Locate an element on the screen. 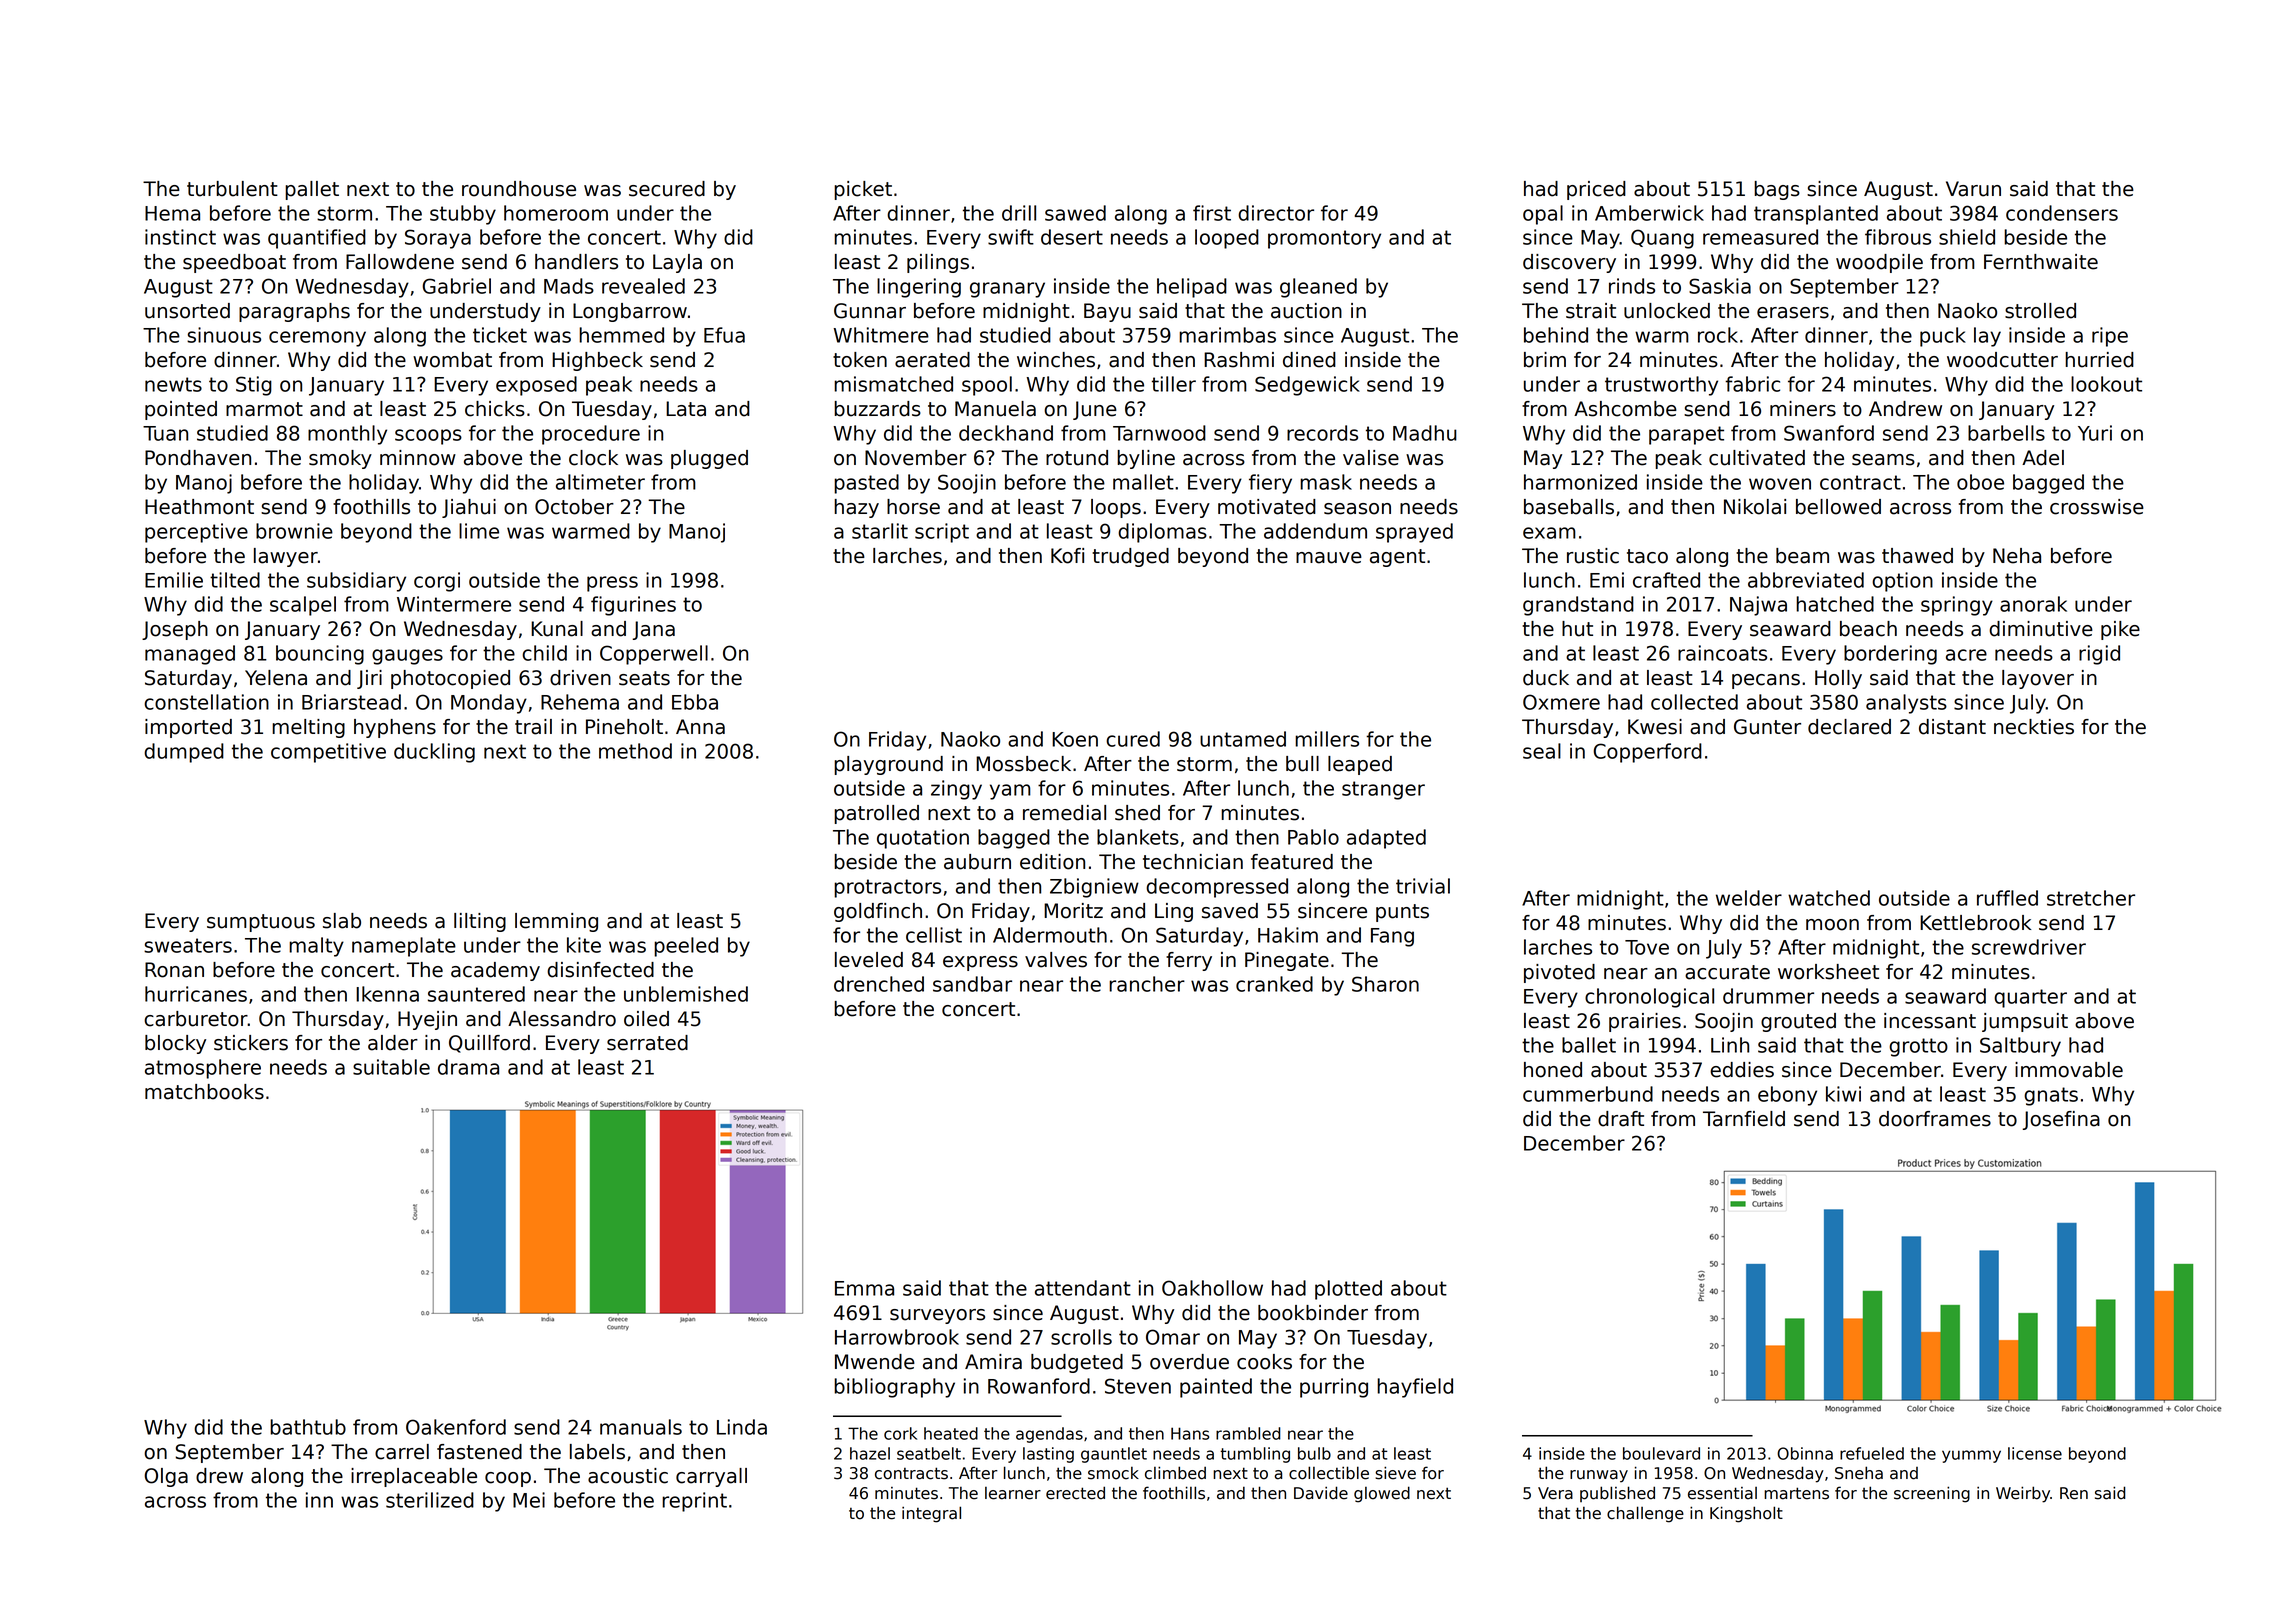  lemming is located at coordinates (556, 922).
